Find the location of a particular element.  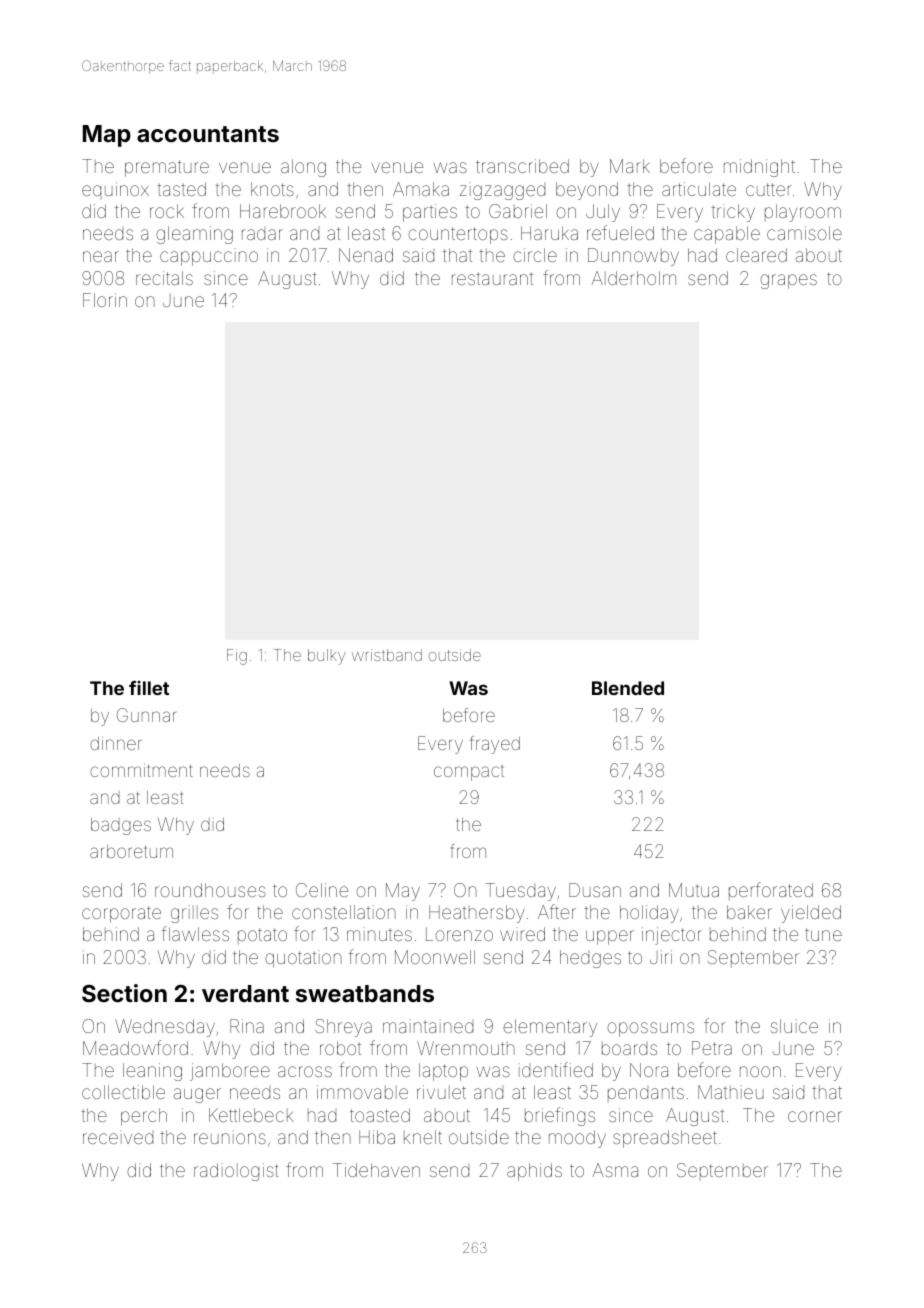

received is located at coordinates (118, 1137).
